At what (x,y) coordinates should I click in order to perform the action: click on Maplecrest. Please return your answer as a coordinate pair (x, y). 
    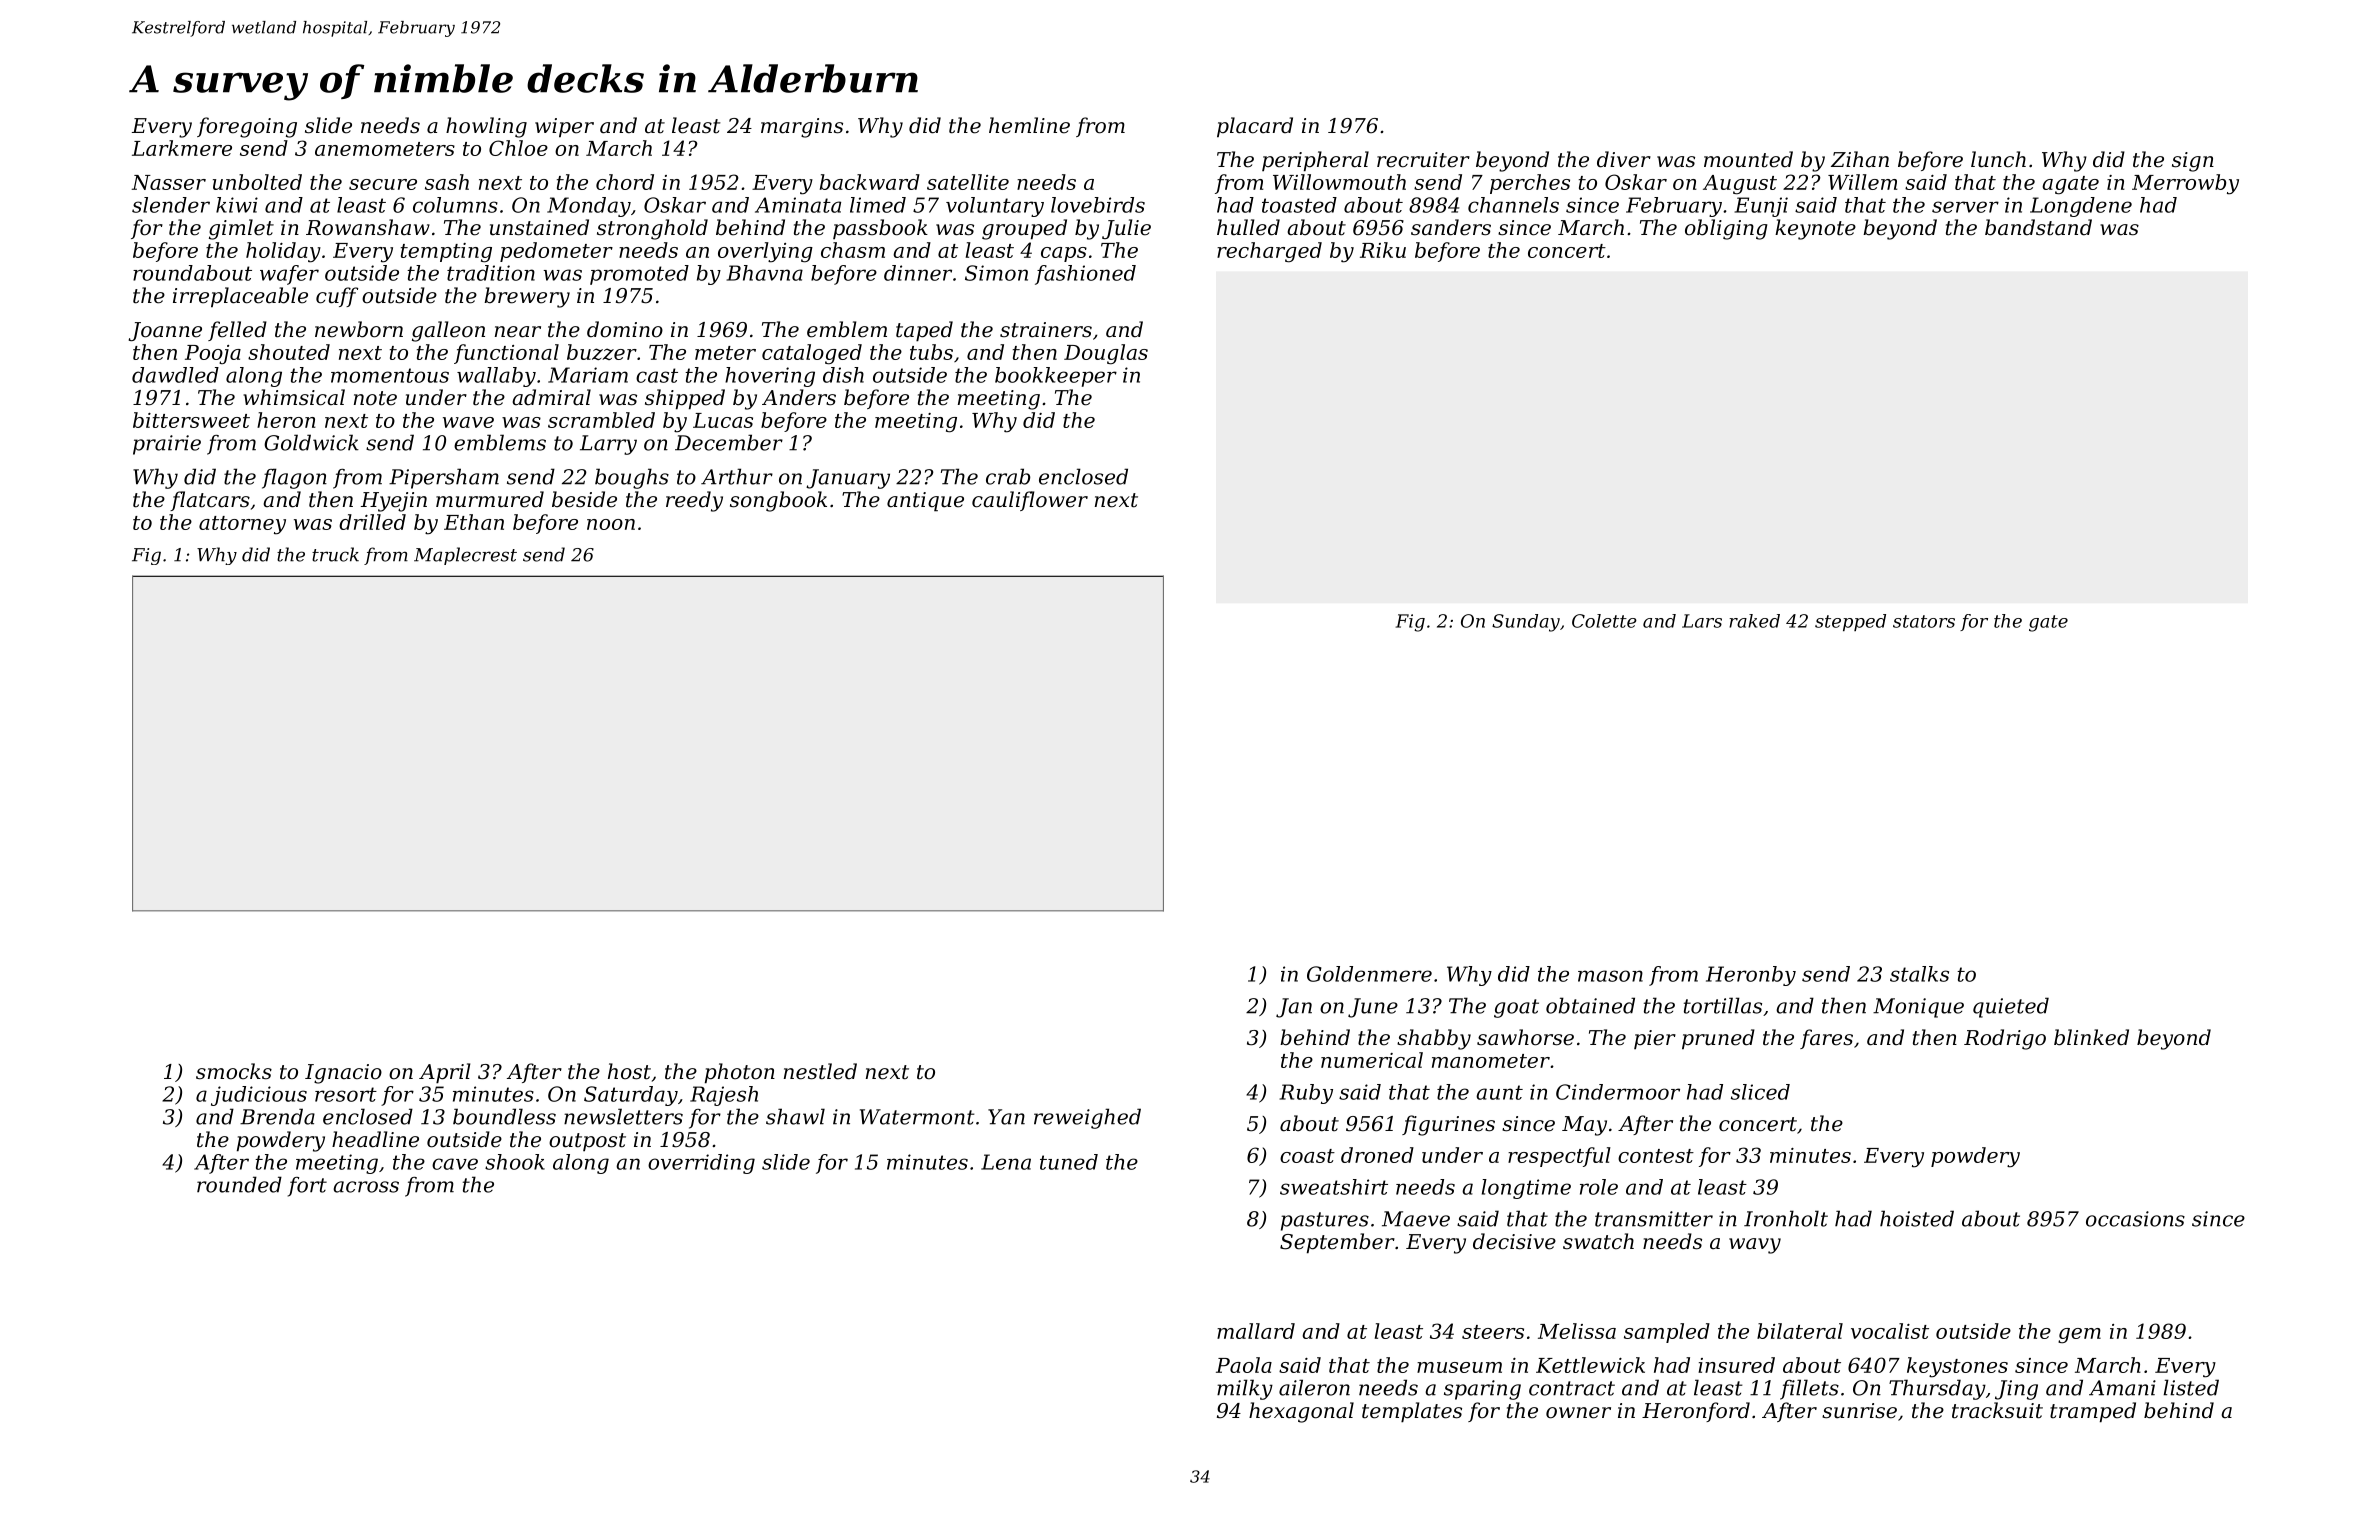
    Looking at the image, I should click on (465, 556).
